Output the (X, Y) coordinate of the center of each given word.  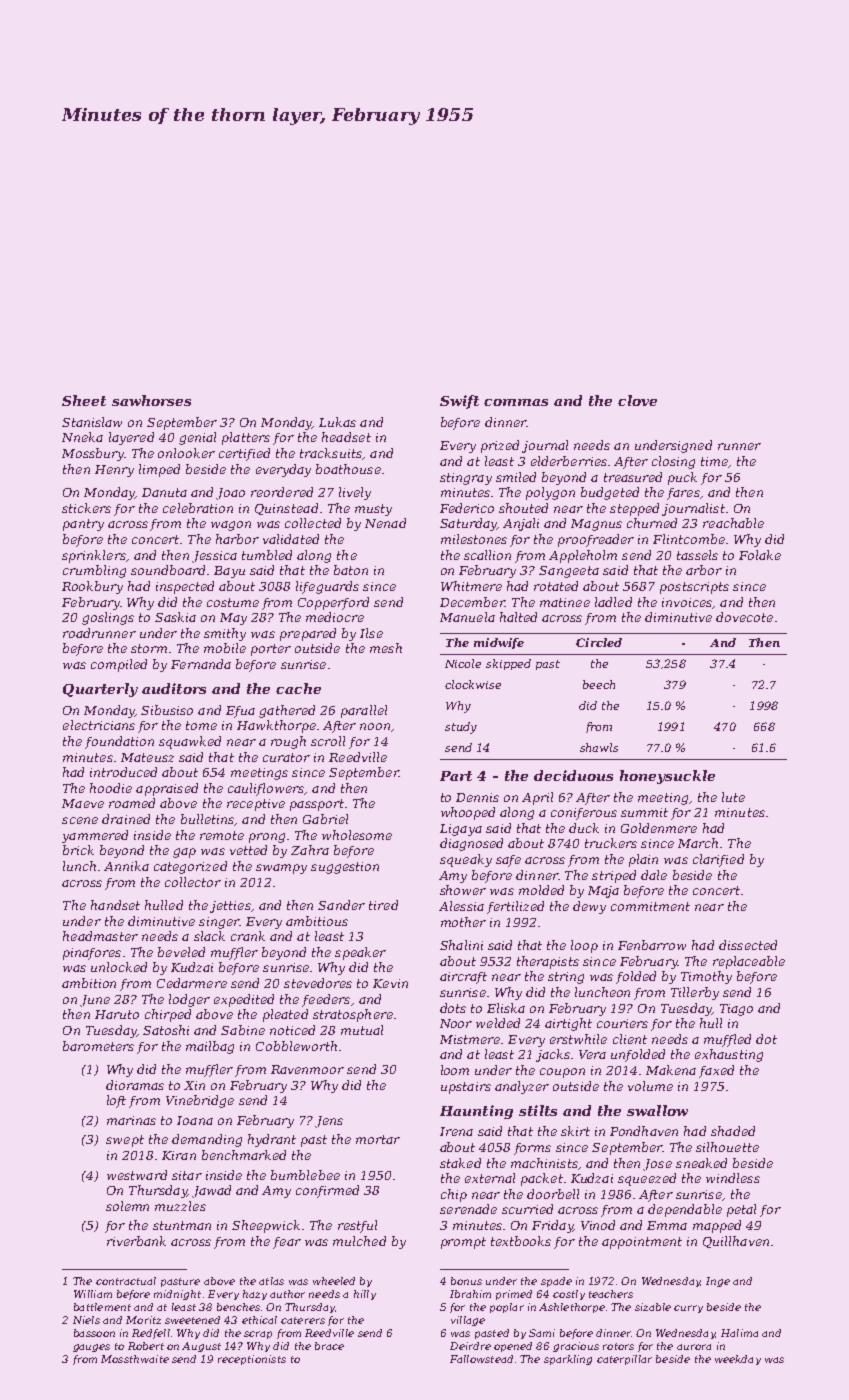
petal (741, 1210)
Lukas (337, 422)
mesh (386, 648)
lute (733, 797)
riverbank (136, 1241)
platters (246, 438)
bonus (466, 1281)
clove (637, 400)
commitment (650, 906)
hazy (255, 1295)
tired (383, 905)
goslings (108, 618)
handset (115, 905)
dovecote (744, 617)
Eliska (506, 1008)
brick (78, 850)
